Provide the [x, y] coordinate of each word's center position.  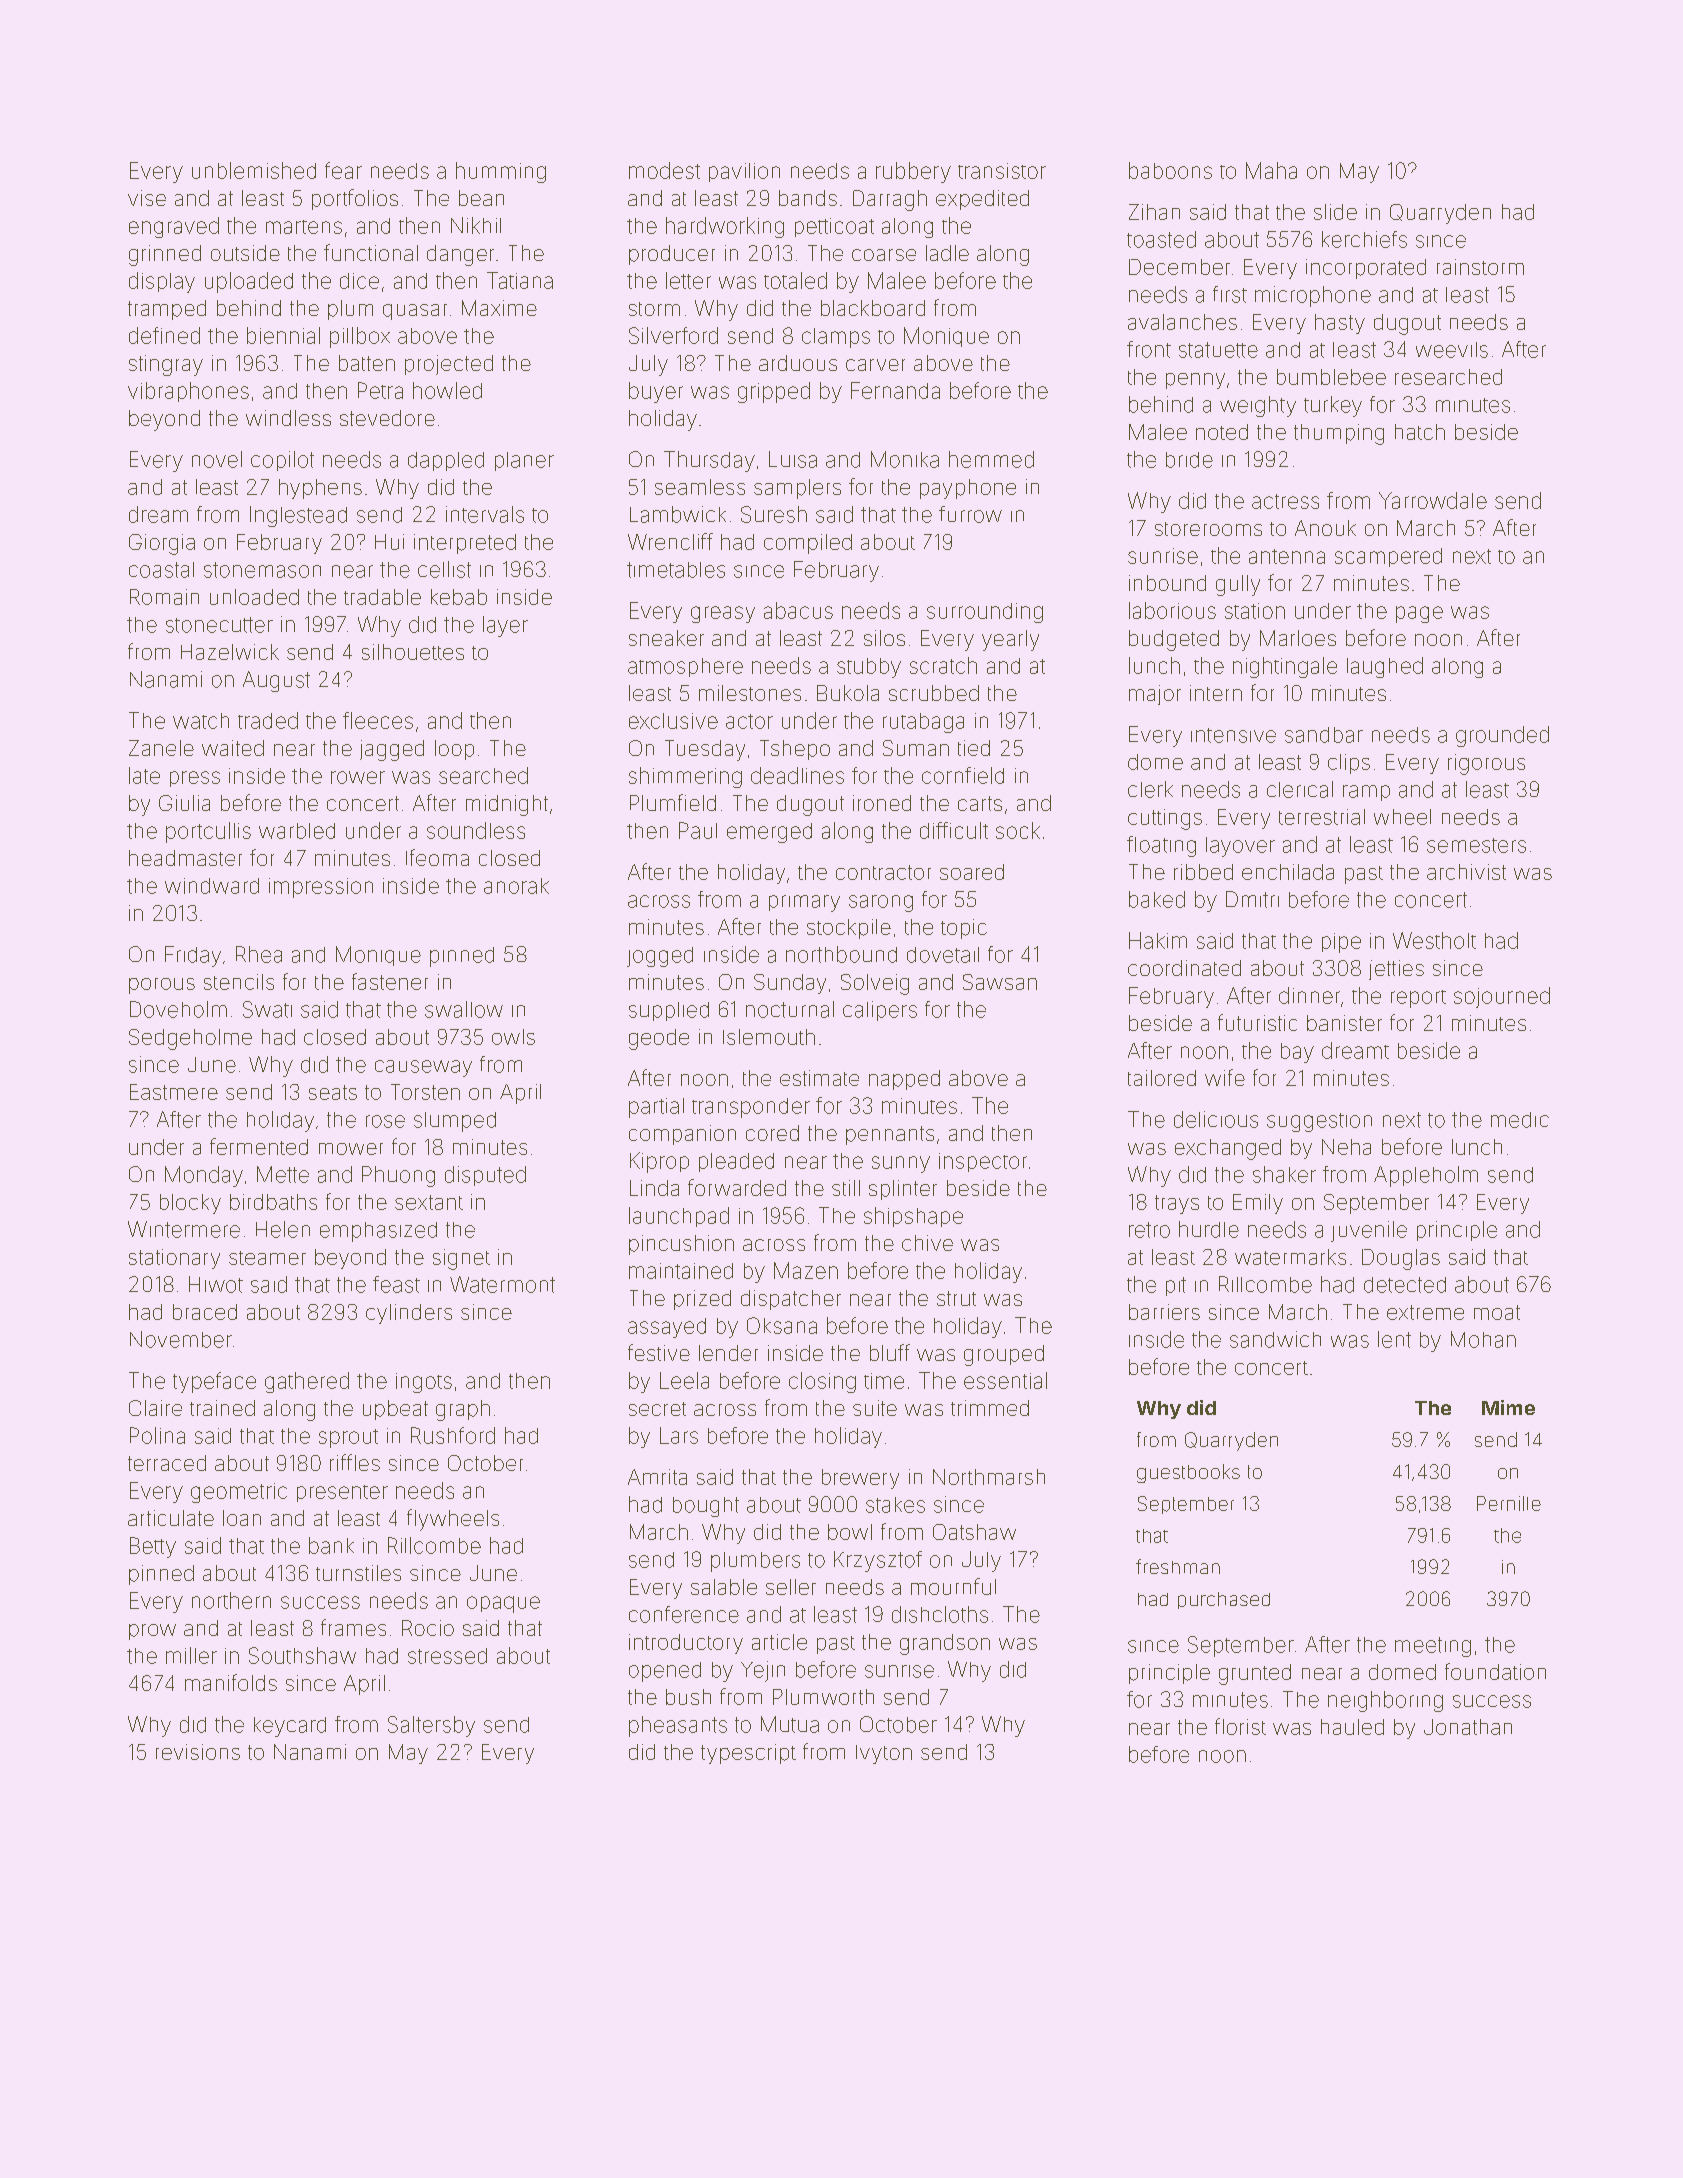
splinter [903, 1190]
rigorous [1486, 764]
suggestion [1319, 1122]
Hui [389, 542]
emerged [769, 833]
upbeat [395, 1410]
